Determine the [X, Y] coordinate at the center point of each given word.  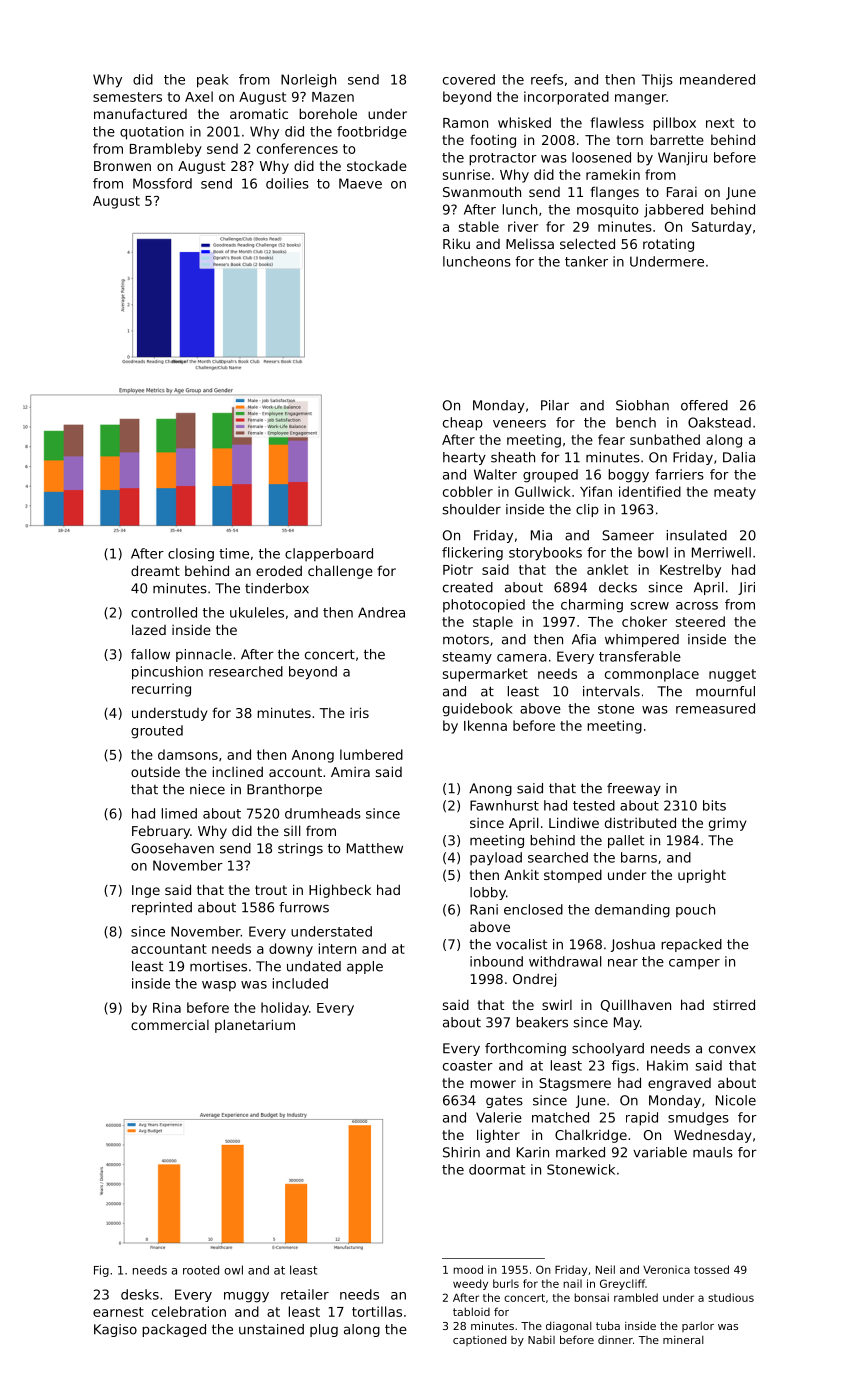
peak [213, 81]
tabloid [471, 1311]
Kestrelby [690, 571]
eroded [279, 570]
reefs [547, 79]
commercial [170, 1025]
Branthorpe [284, 790]
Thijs [657, 81]
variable [660, 1152]
